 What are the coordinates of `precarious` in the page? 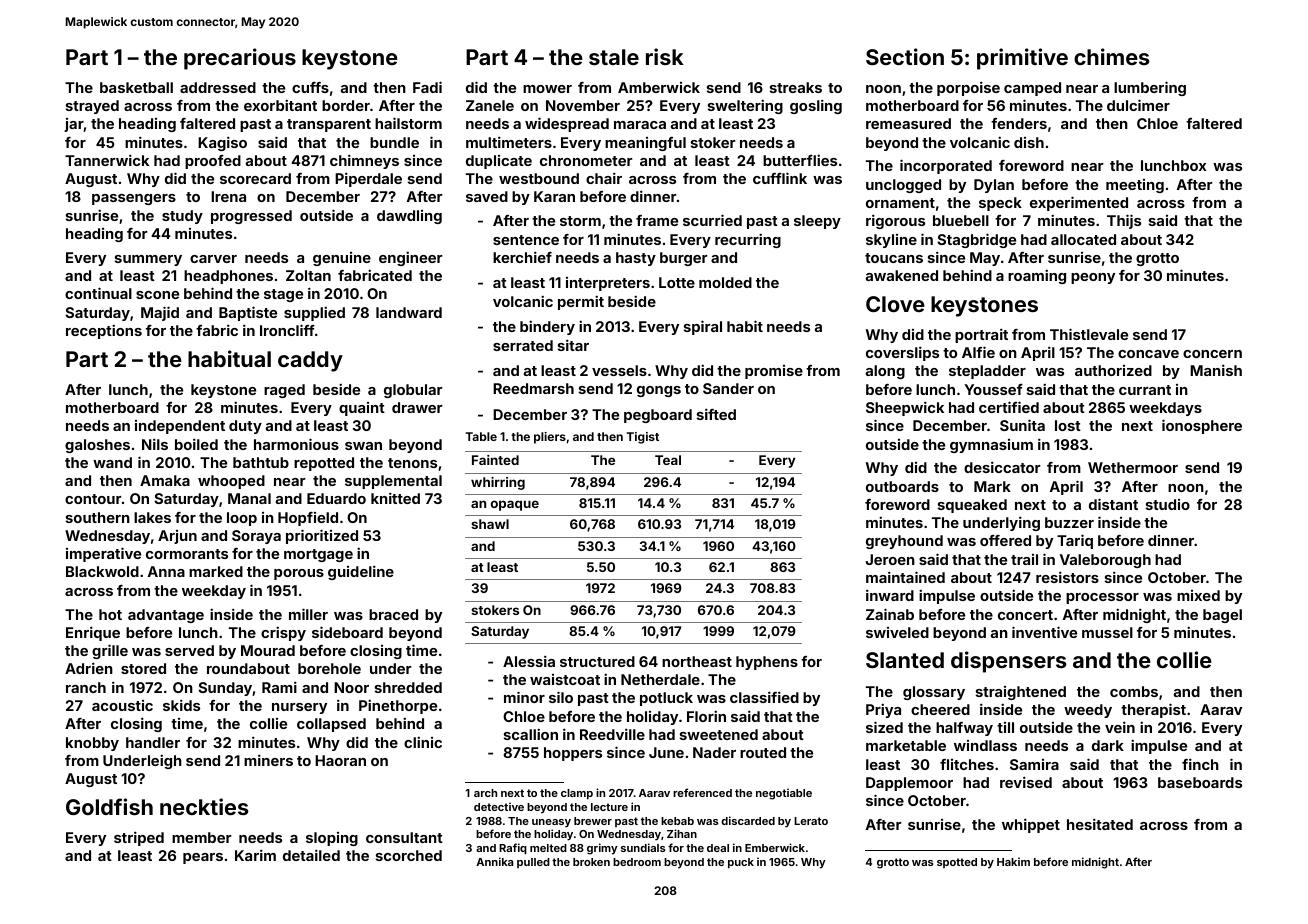 It's located at (240, 59).
